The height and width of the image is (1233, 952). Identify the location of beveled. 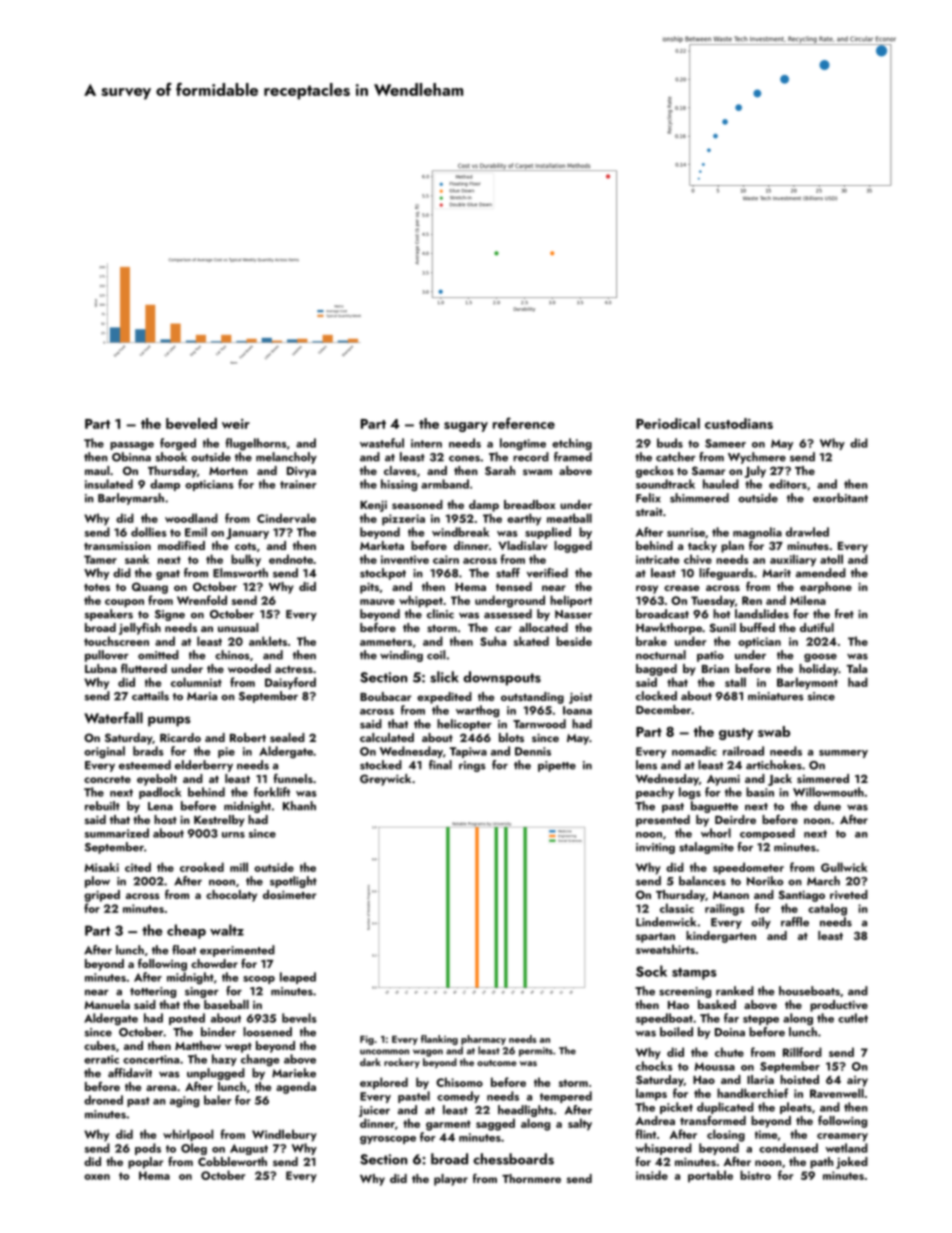
(191, 423).
